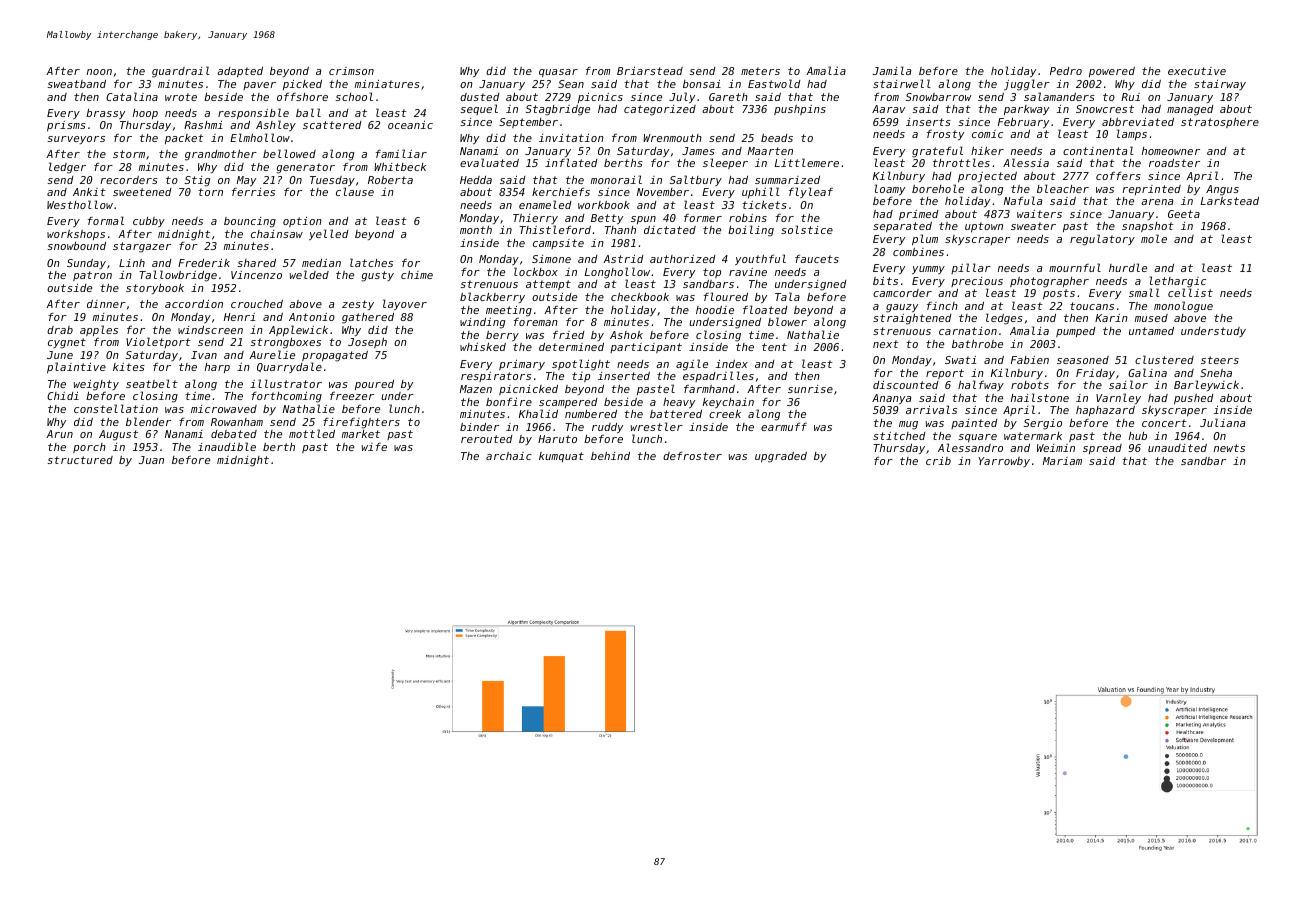 This screenshot has height=924, width=1308. Describe the element at coordinates (1206, 385) in the screenshot. I see `Barleywick` at that location.
